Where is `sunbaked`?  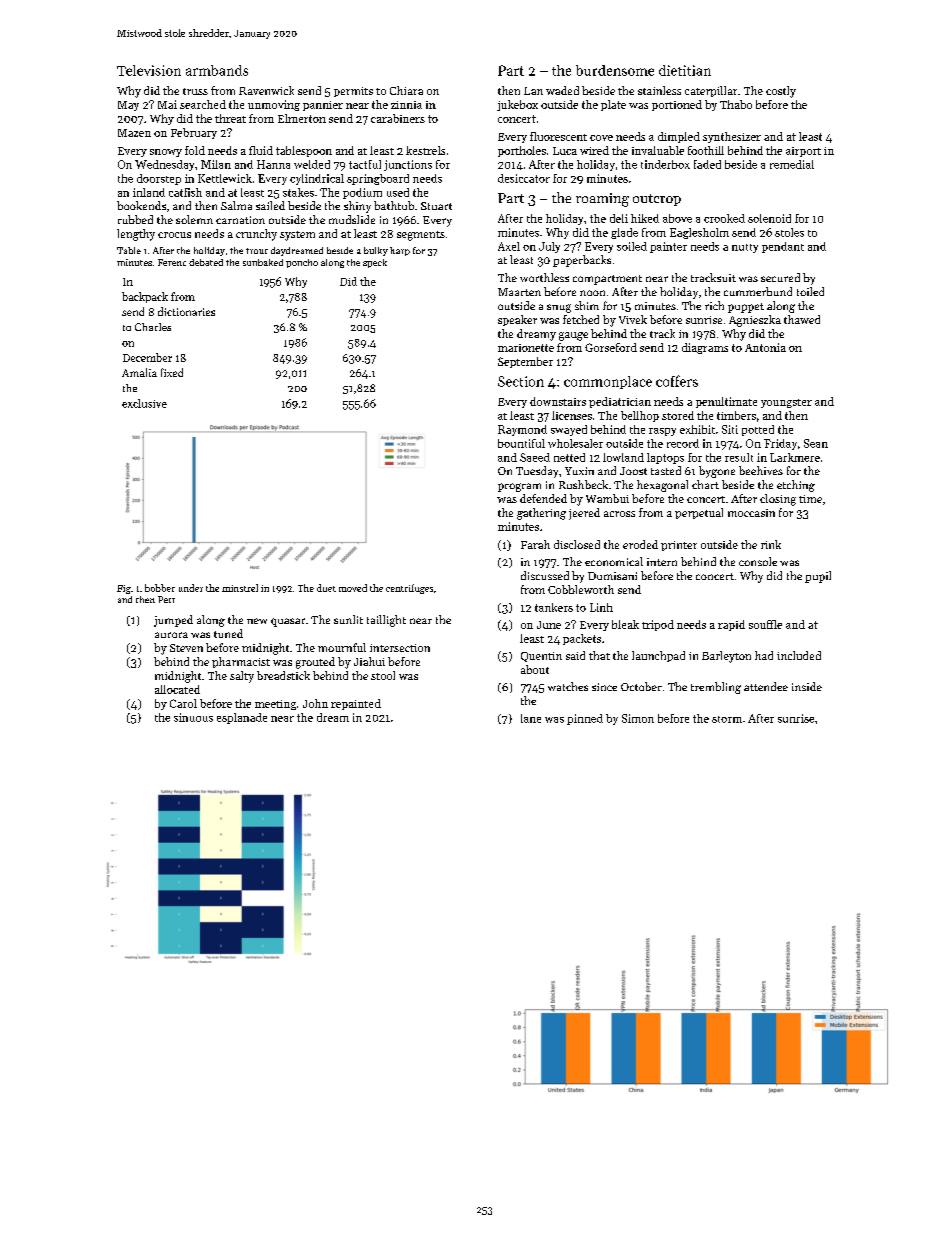
sunbaked is located at coordinates (263, 262).
